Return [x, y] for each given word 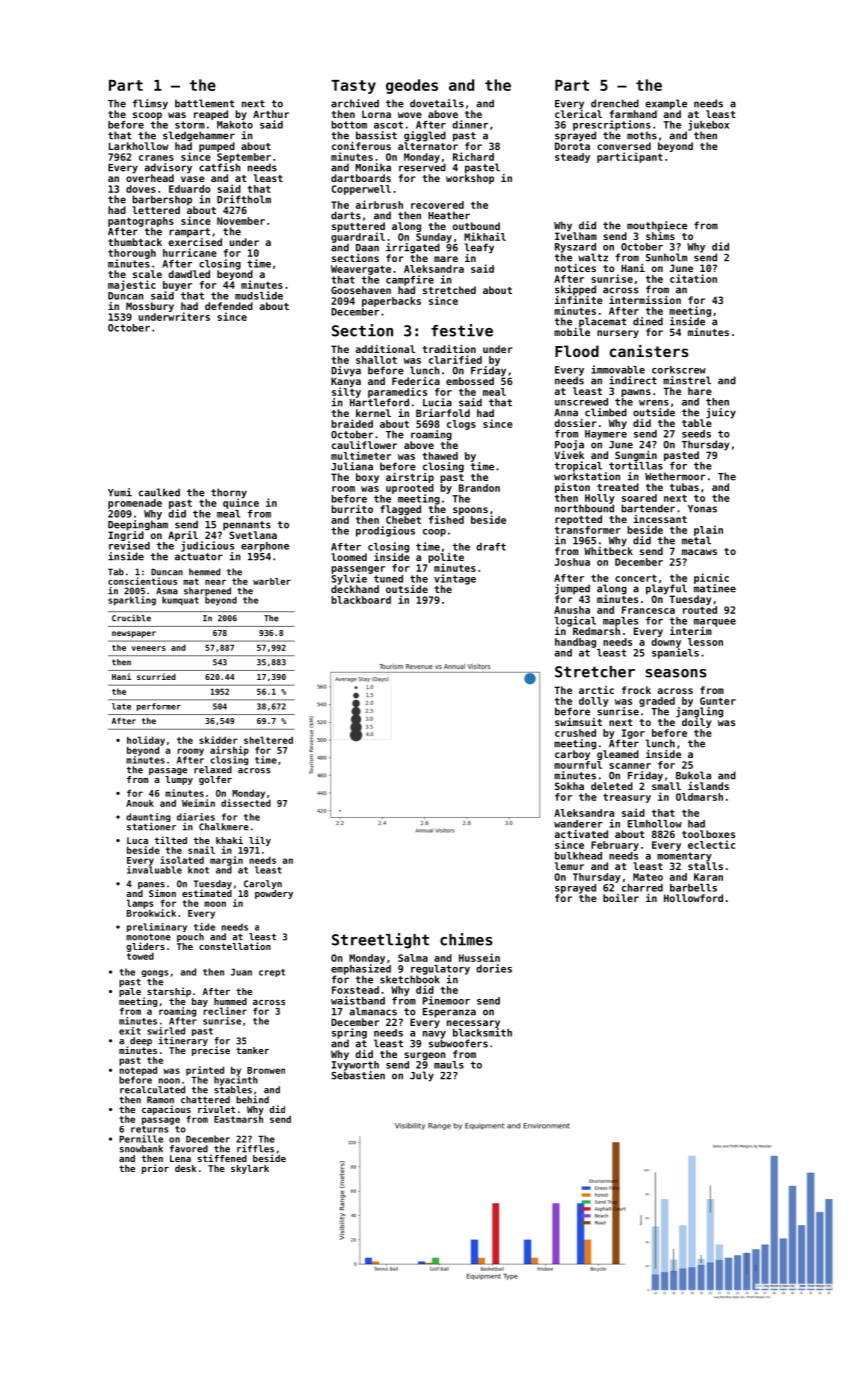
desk [186, 1168]
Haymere [606, 435]
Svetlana [253, 535]
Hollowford [693, 898]
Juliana [352, 466]
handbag [575, 643]
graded [657, 702]
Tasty [353, 87]
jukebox [708, 125]
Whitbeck [608, 551]
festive [462, 330]
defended [229, 306]
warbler [272, 581]
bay [200, 1002]
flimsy [150, 104]
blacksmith [482, 1032]
